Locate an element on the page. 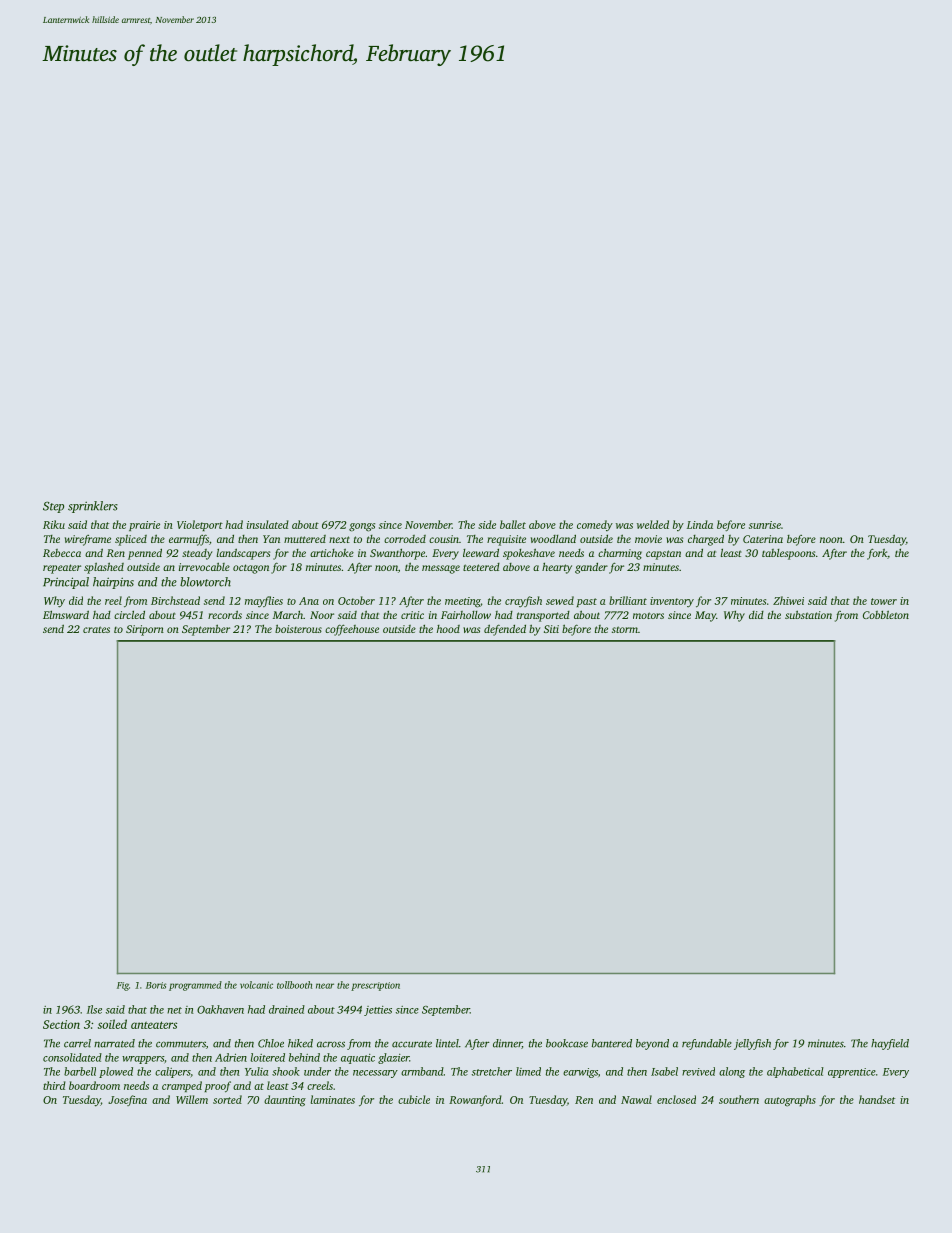 Image resolution: width=952 pixels, height=1233 pixels. hood is located at coordinates (448, 629).
